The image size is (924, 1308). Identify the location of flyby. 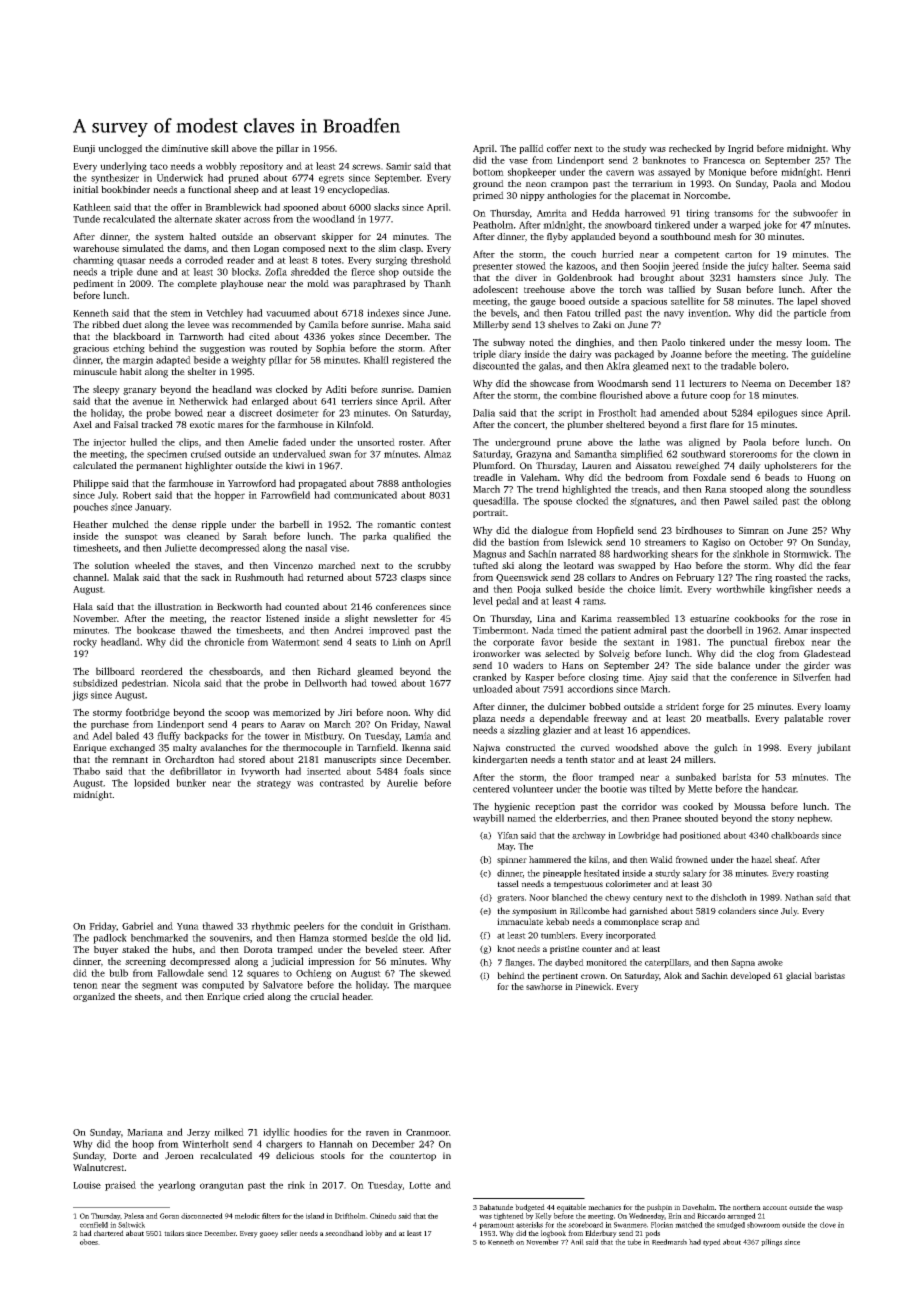
(557, 237).
